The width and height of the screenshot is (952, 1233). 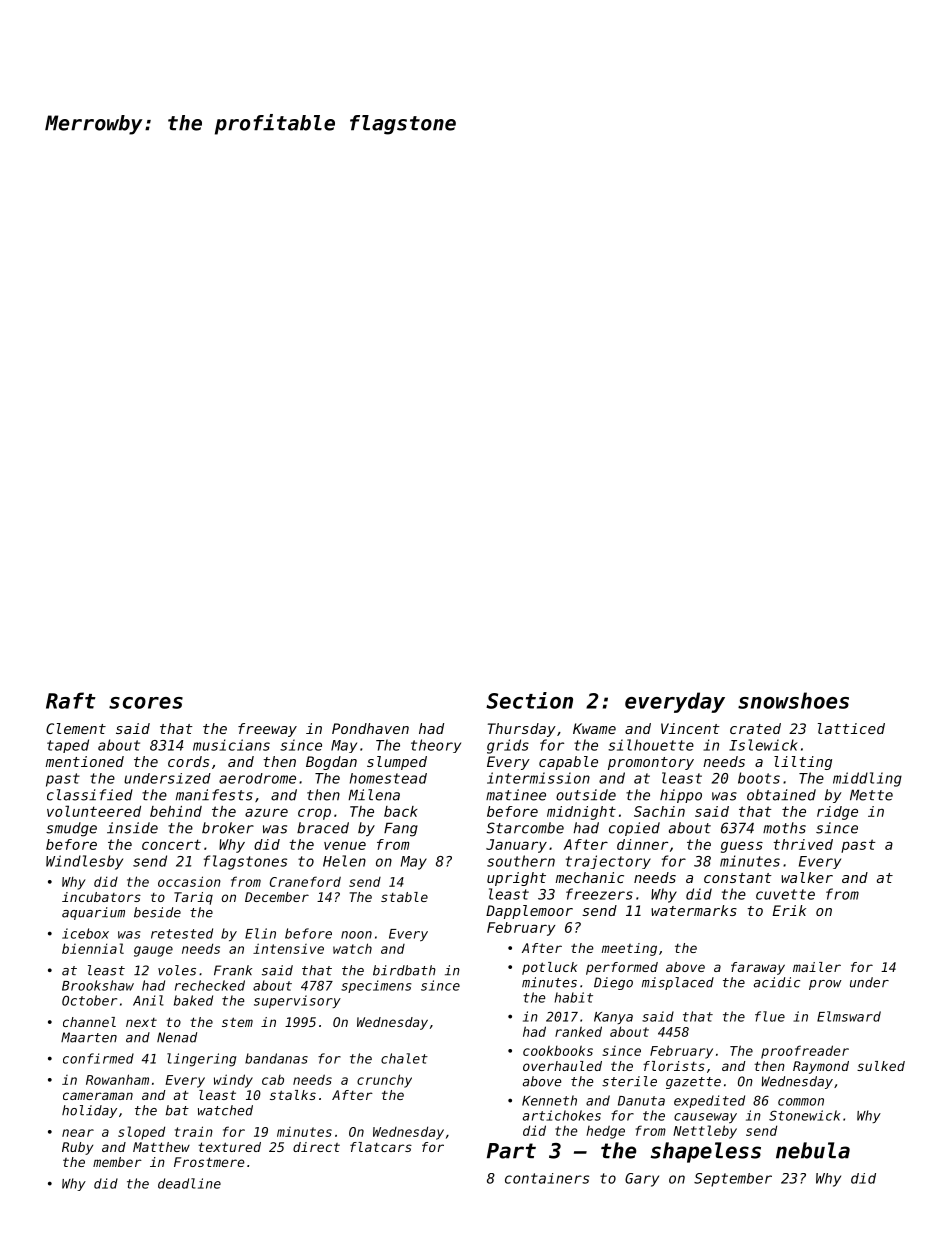 What do you see at coordinates (276, 1058) in the screenshot?
I see `bandanas` at bounding box center [276, 1058].
